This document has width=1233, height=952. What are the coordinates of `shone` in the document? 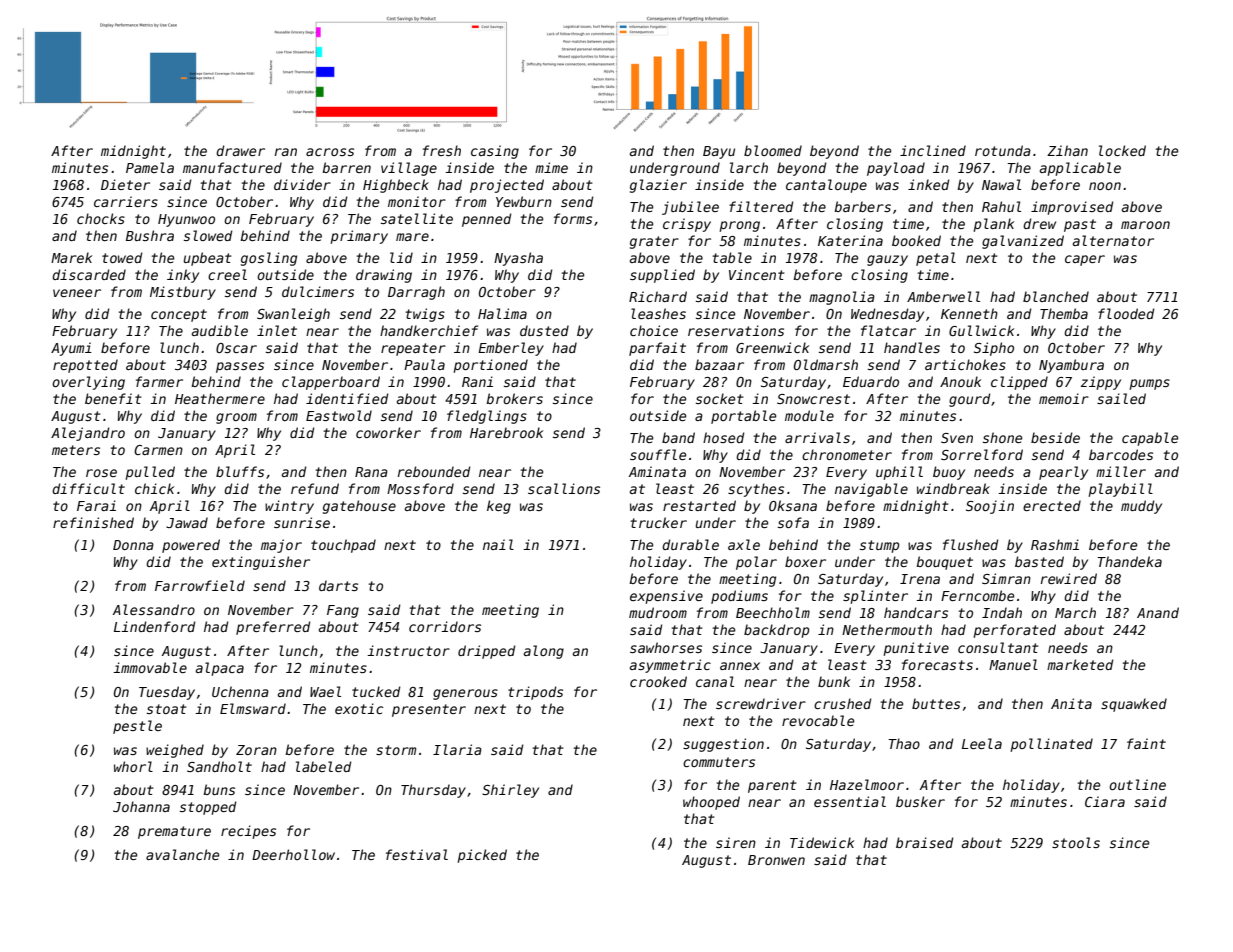 It's located at (1002, 437).
